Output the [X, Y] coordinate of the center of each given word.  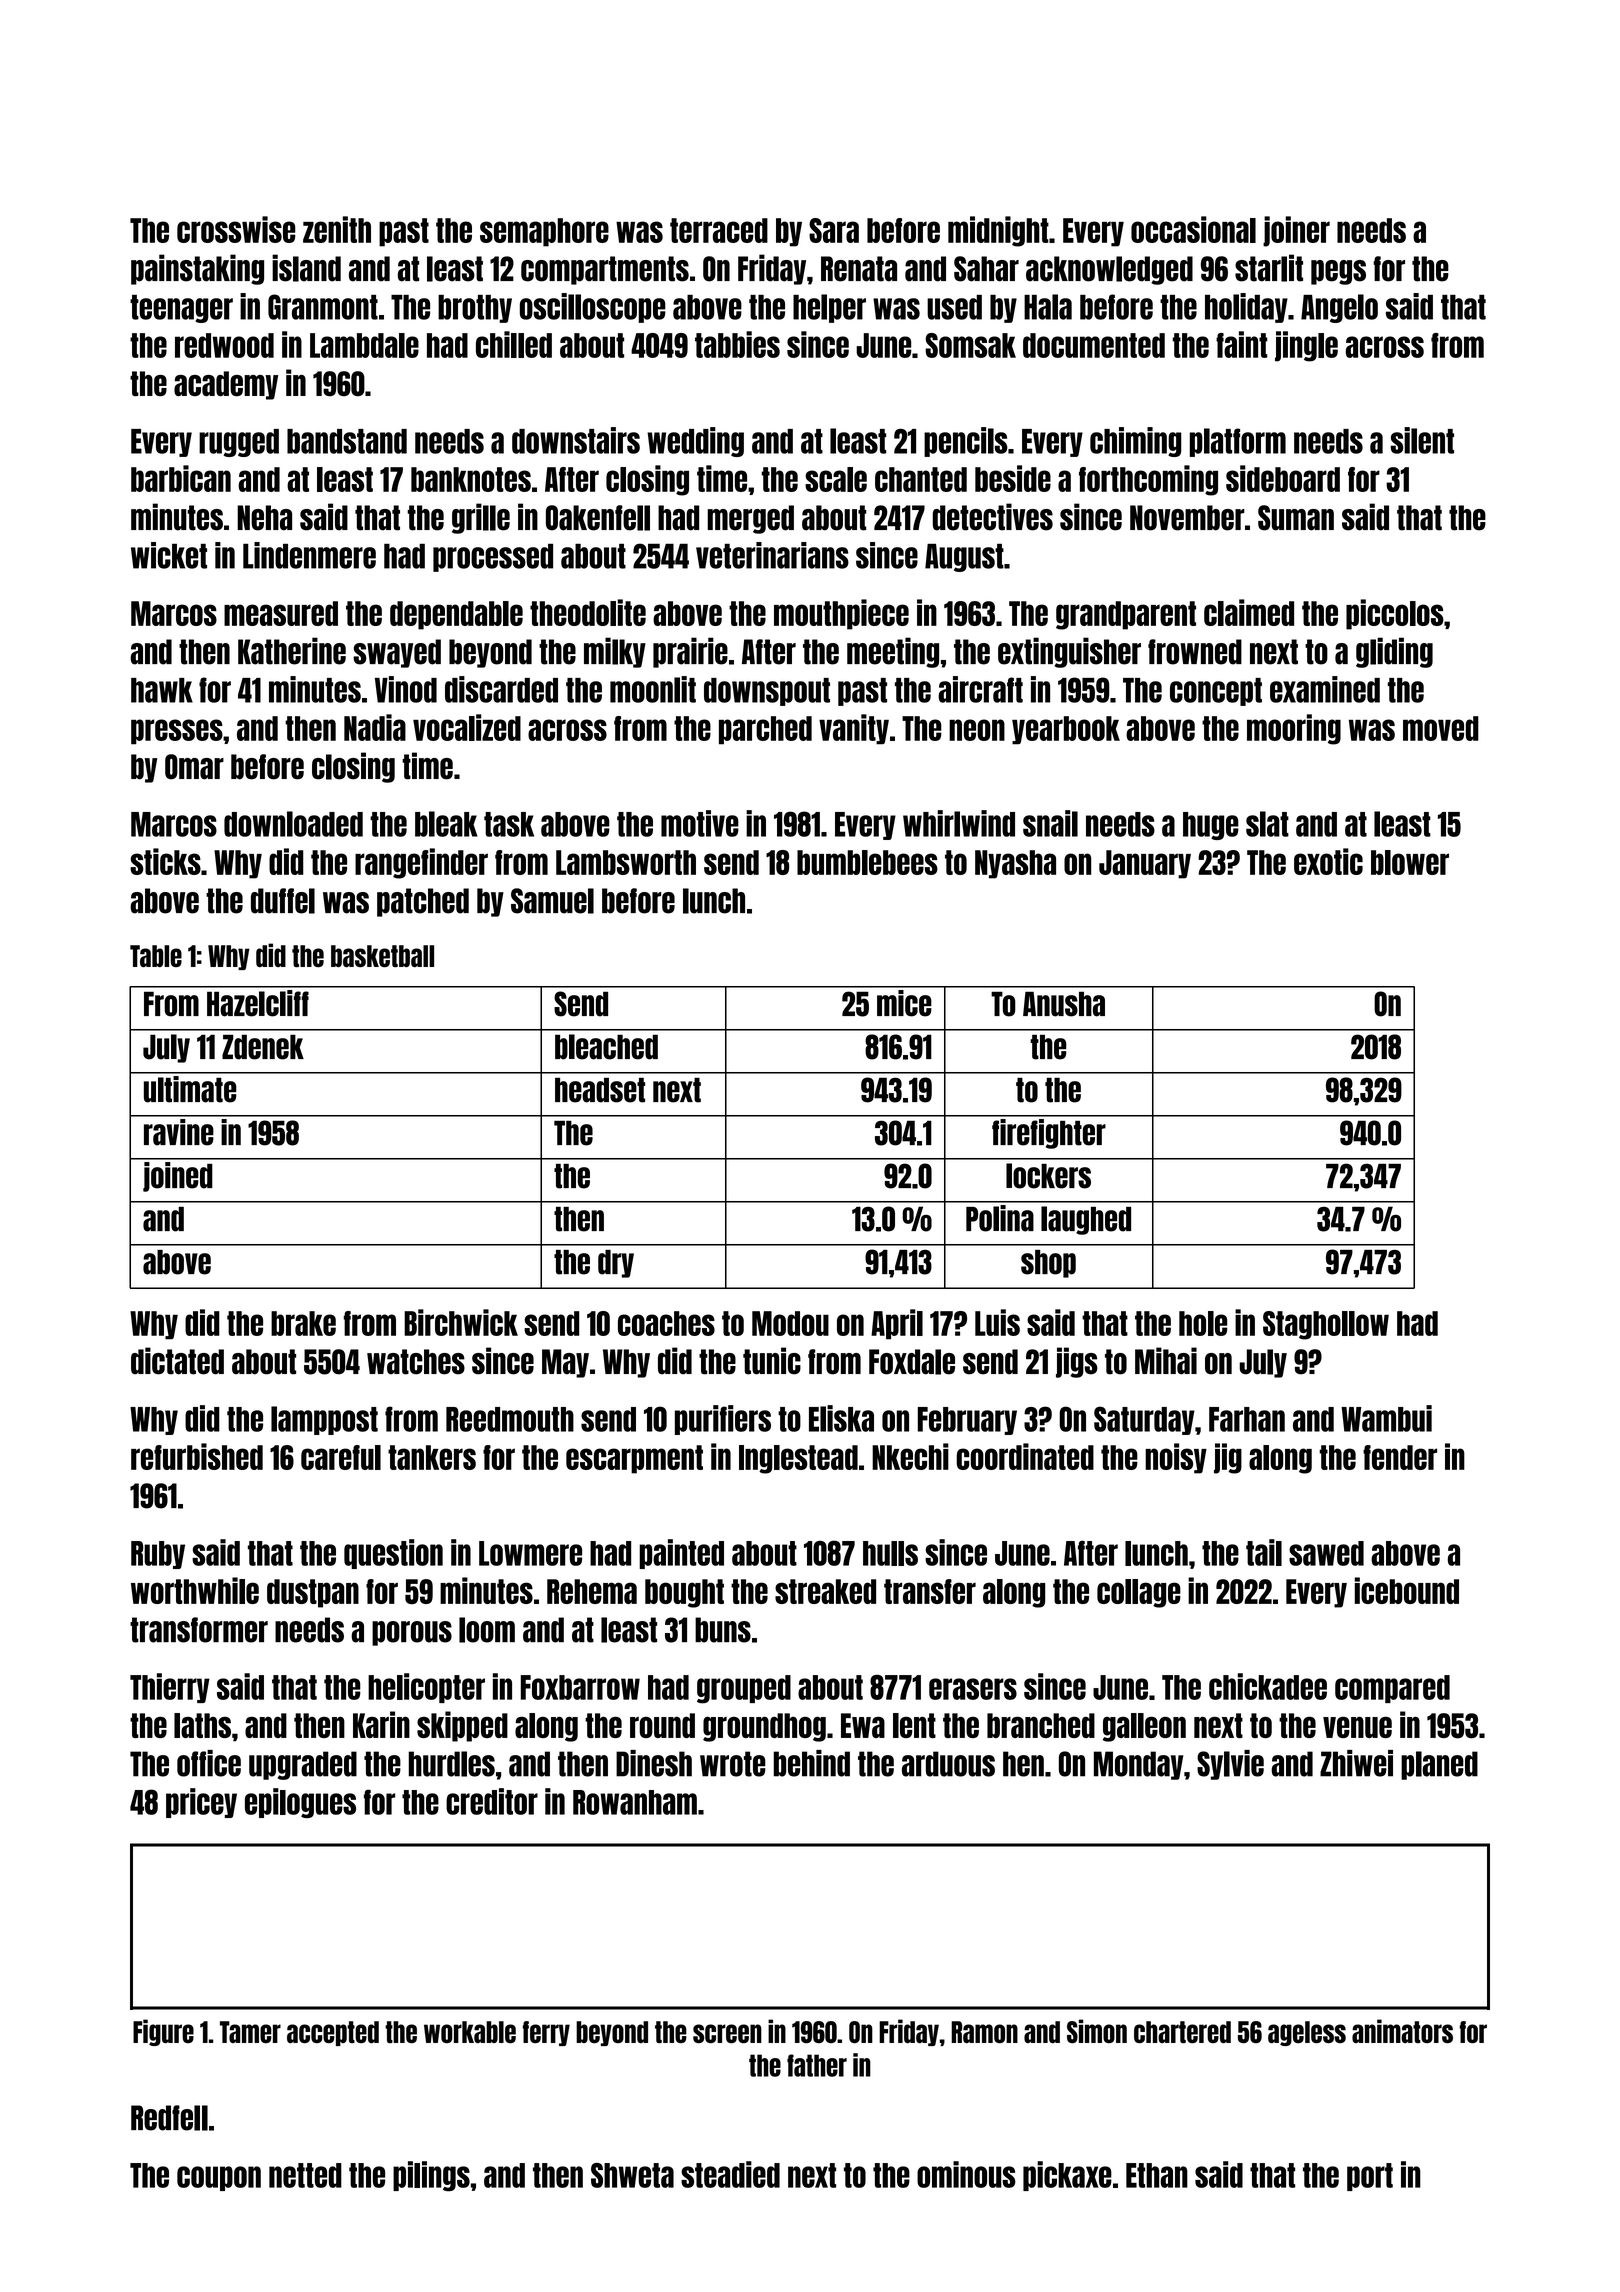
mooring [1294, 729]
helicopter [426, 1688]
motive [700, 823]
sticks [165, 861]
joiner [1296, 231]
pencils [966, 442]
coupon [219, 2178]
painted [681, 1554]
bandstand [347, 441]
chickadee [1268, 1686]
